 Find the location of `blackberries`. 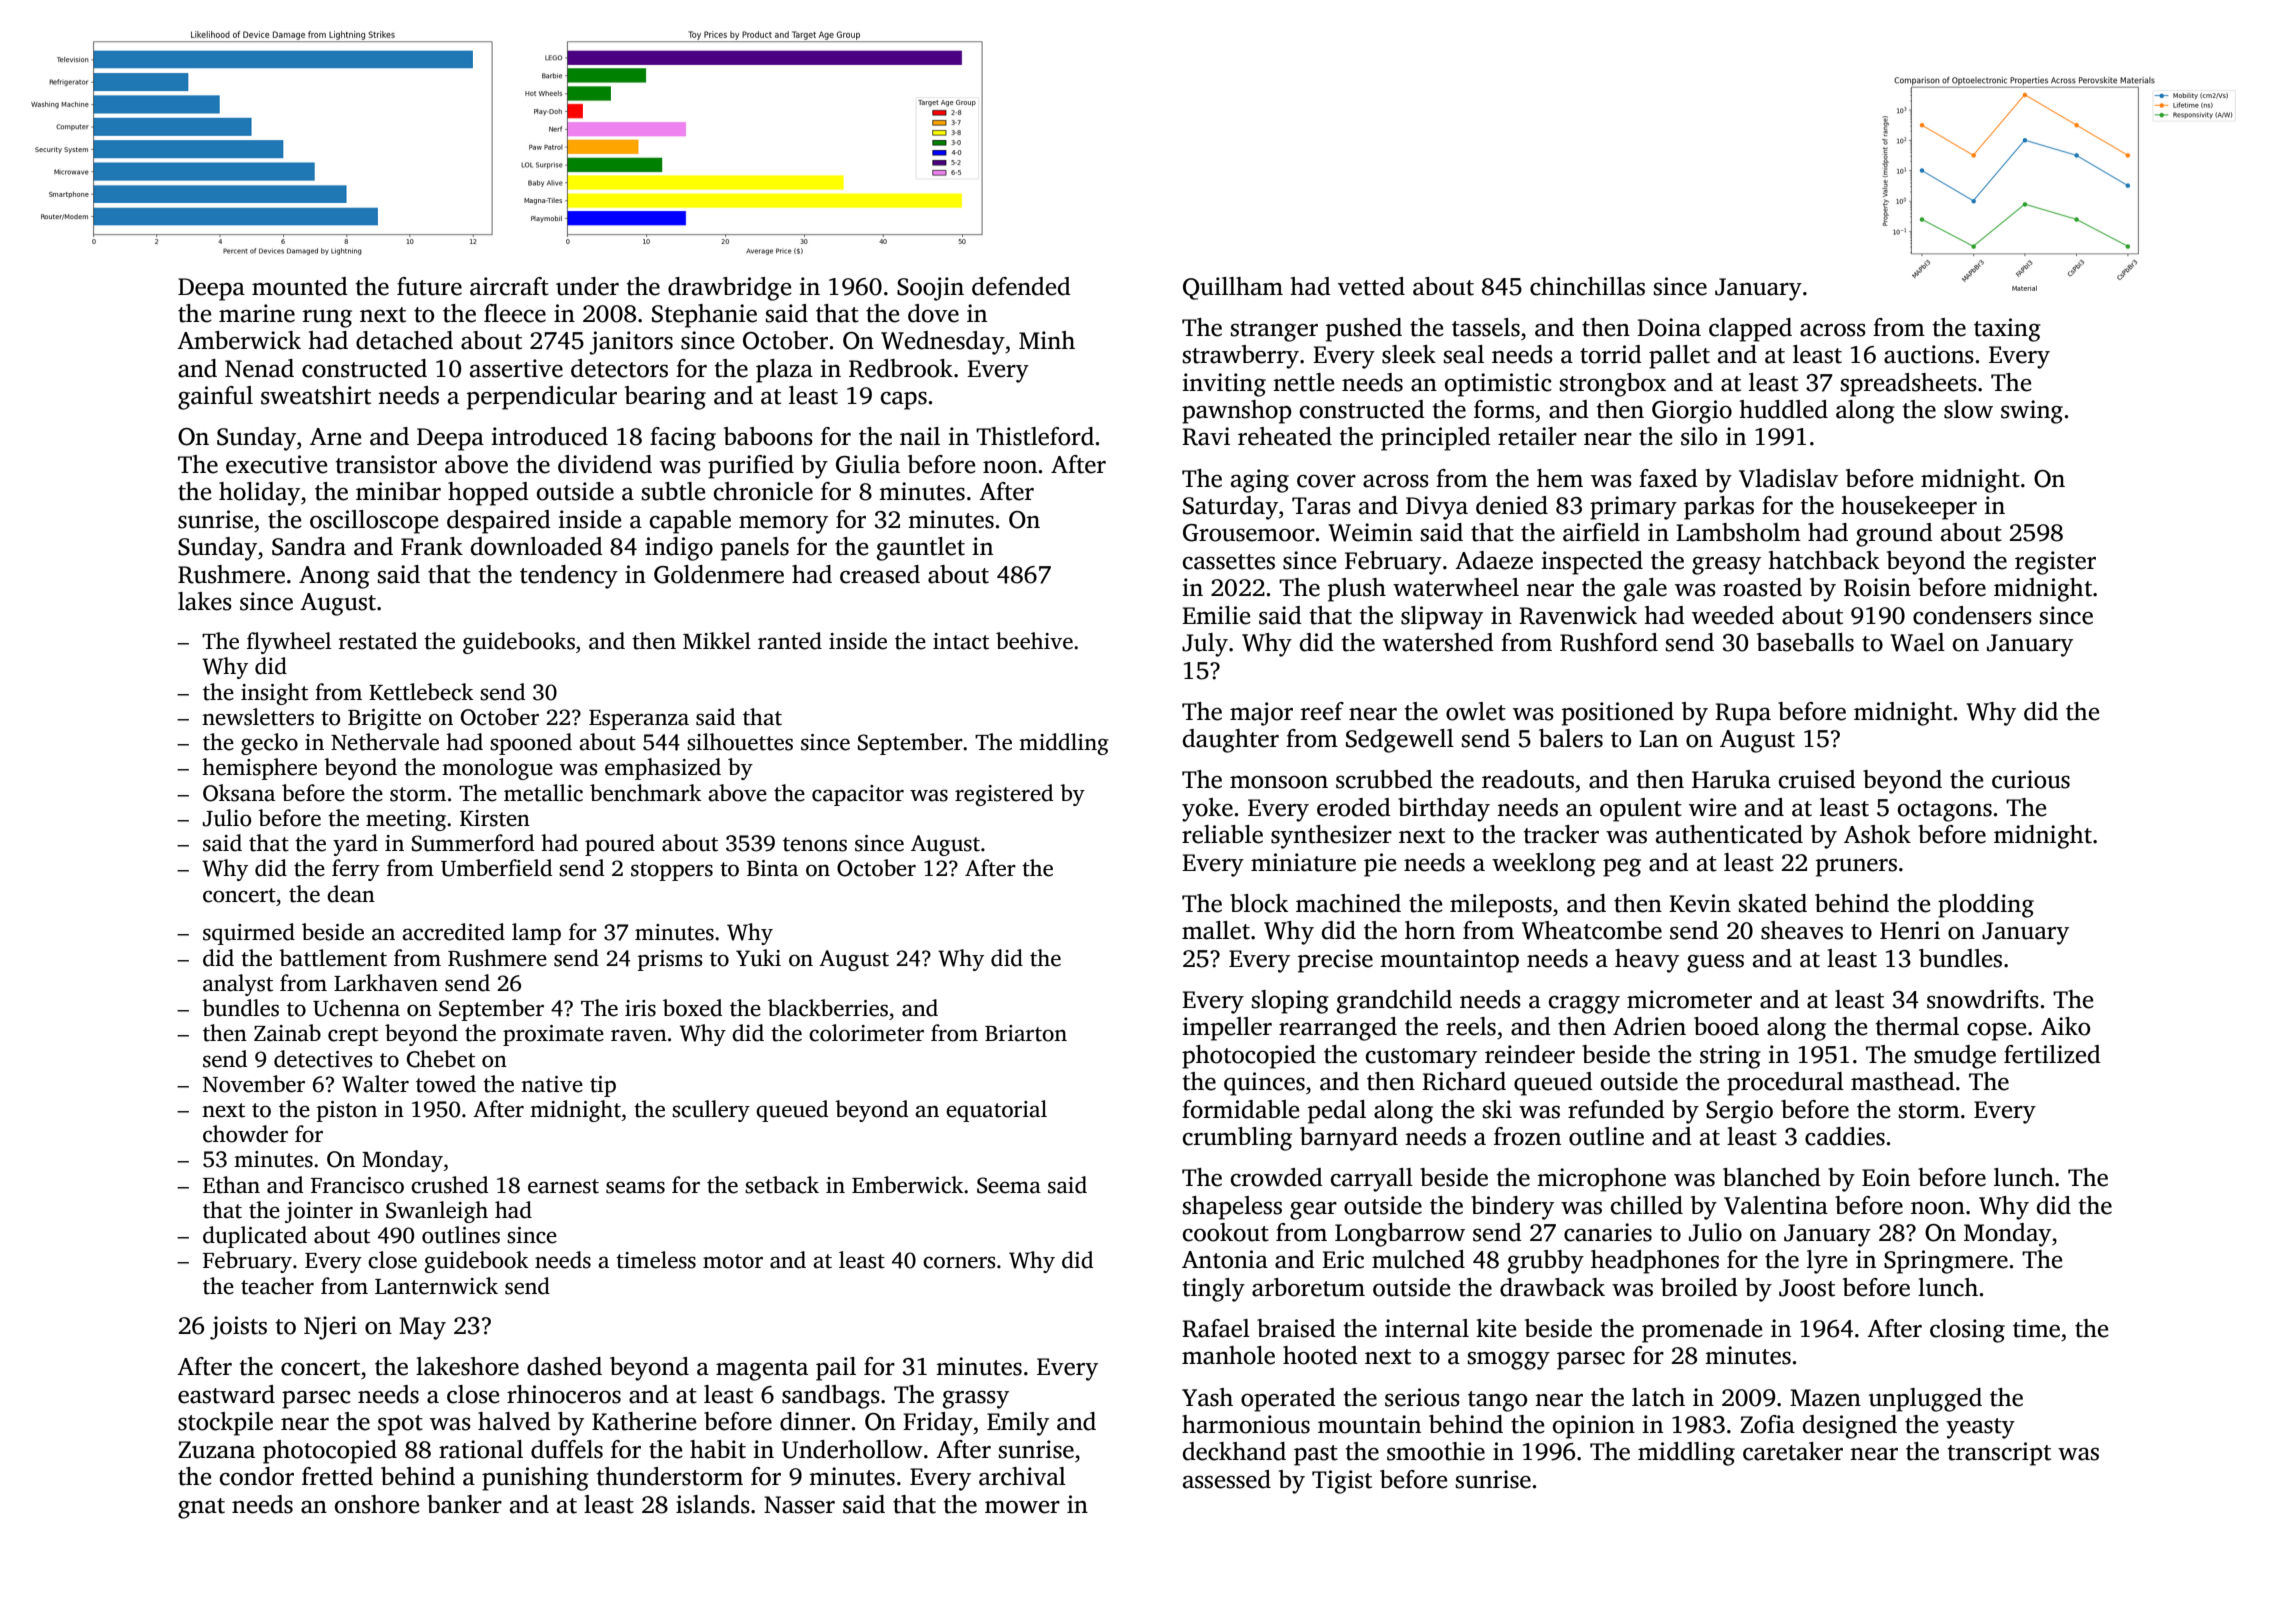

blackberries is located at coordinates (828, 1008).
